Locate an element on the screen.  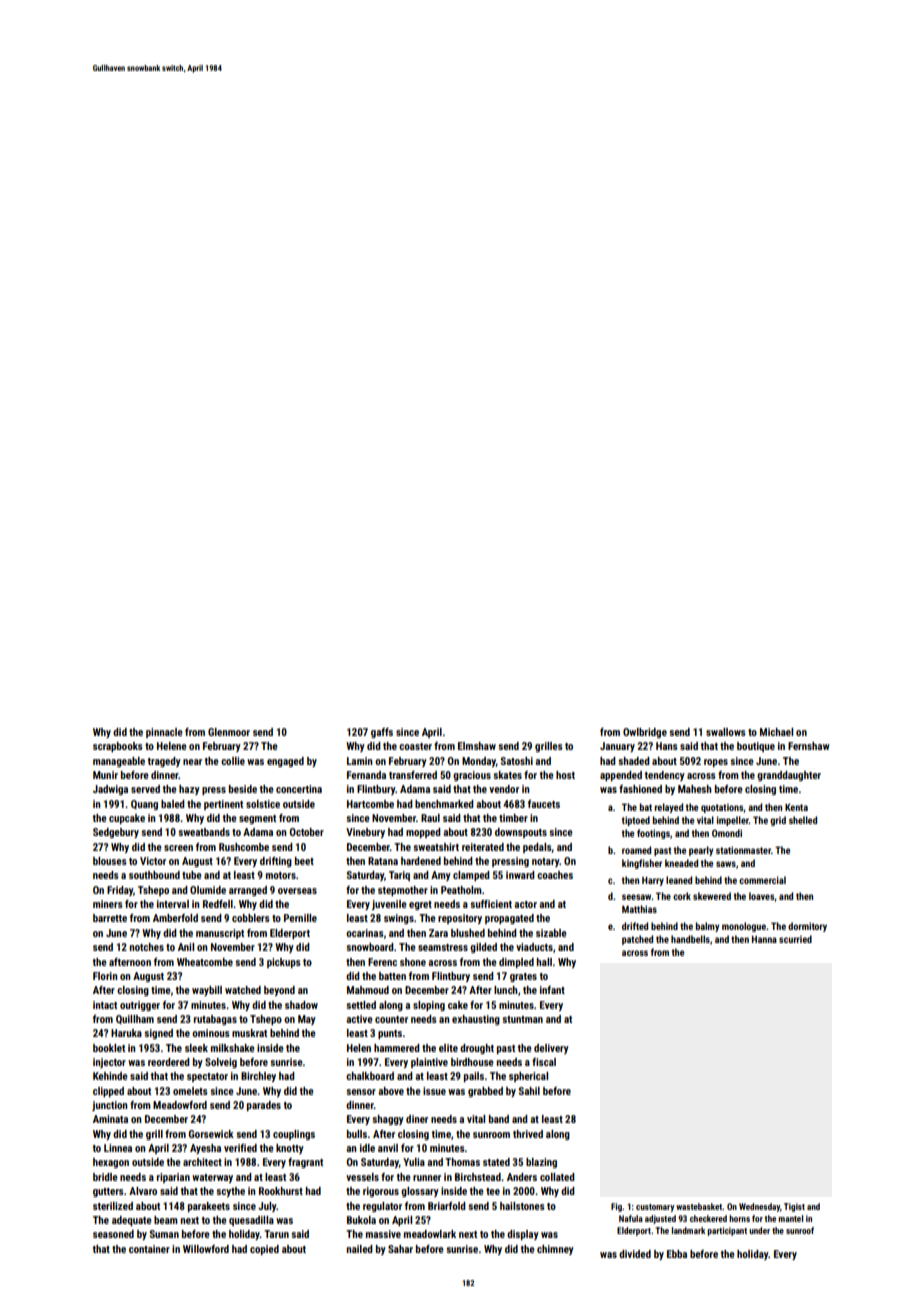
Owlbridge is located at coordinates (645, 733).
